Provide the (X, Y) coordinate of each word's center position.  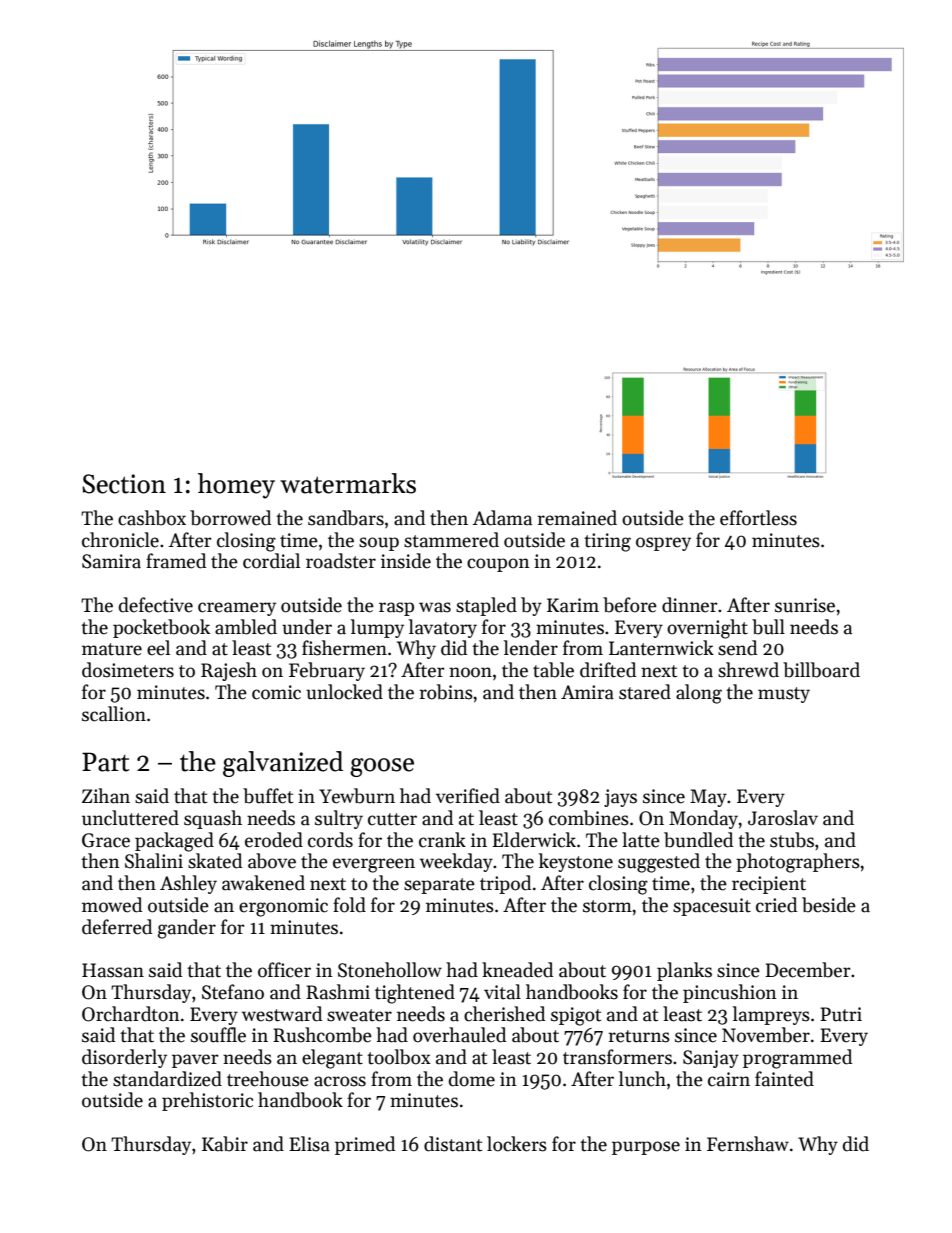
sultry (339, 819)
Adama (502, 518)
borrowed (230, 518)
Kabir (225, 1144)
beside (829, 905)
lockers (517, 1144)
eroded (274, 840)
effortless (758, 518)
